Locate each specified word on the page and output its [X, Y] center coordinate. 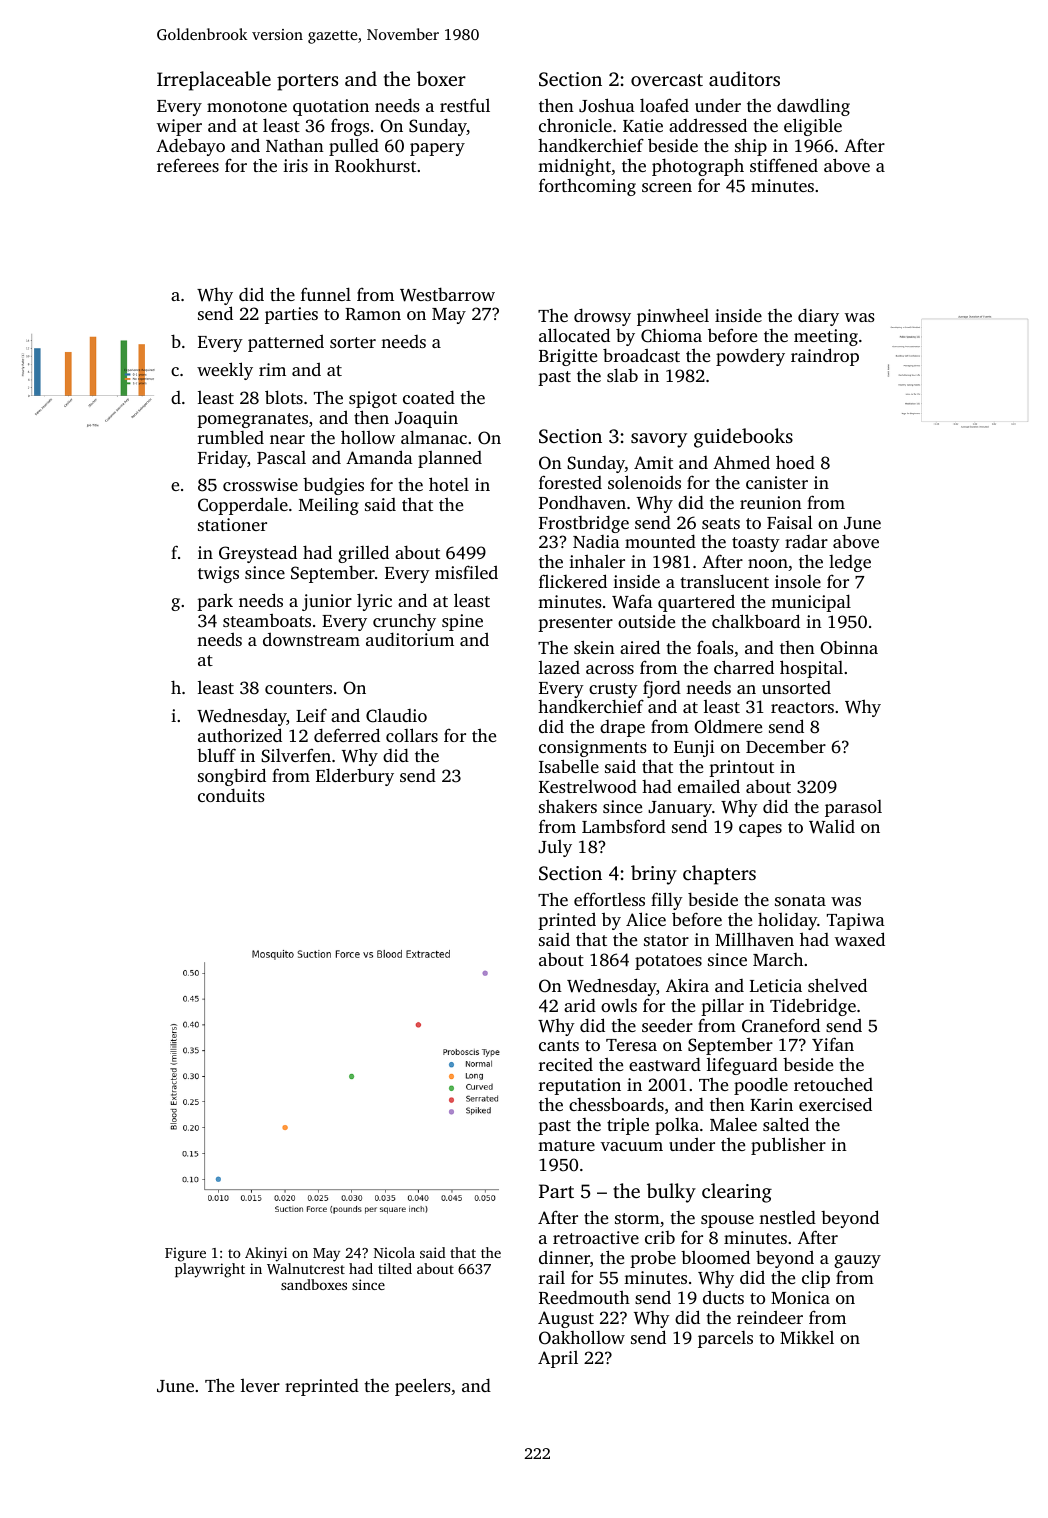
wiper [179, 127]
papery [437, 149]
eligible [813, 127]
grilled [363, 554]
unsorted [796, 687]
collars [412, 735]
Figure [185, 1254]
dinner [564, 1257]
